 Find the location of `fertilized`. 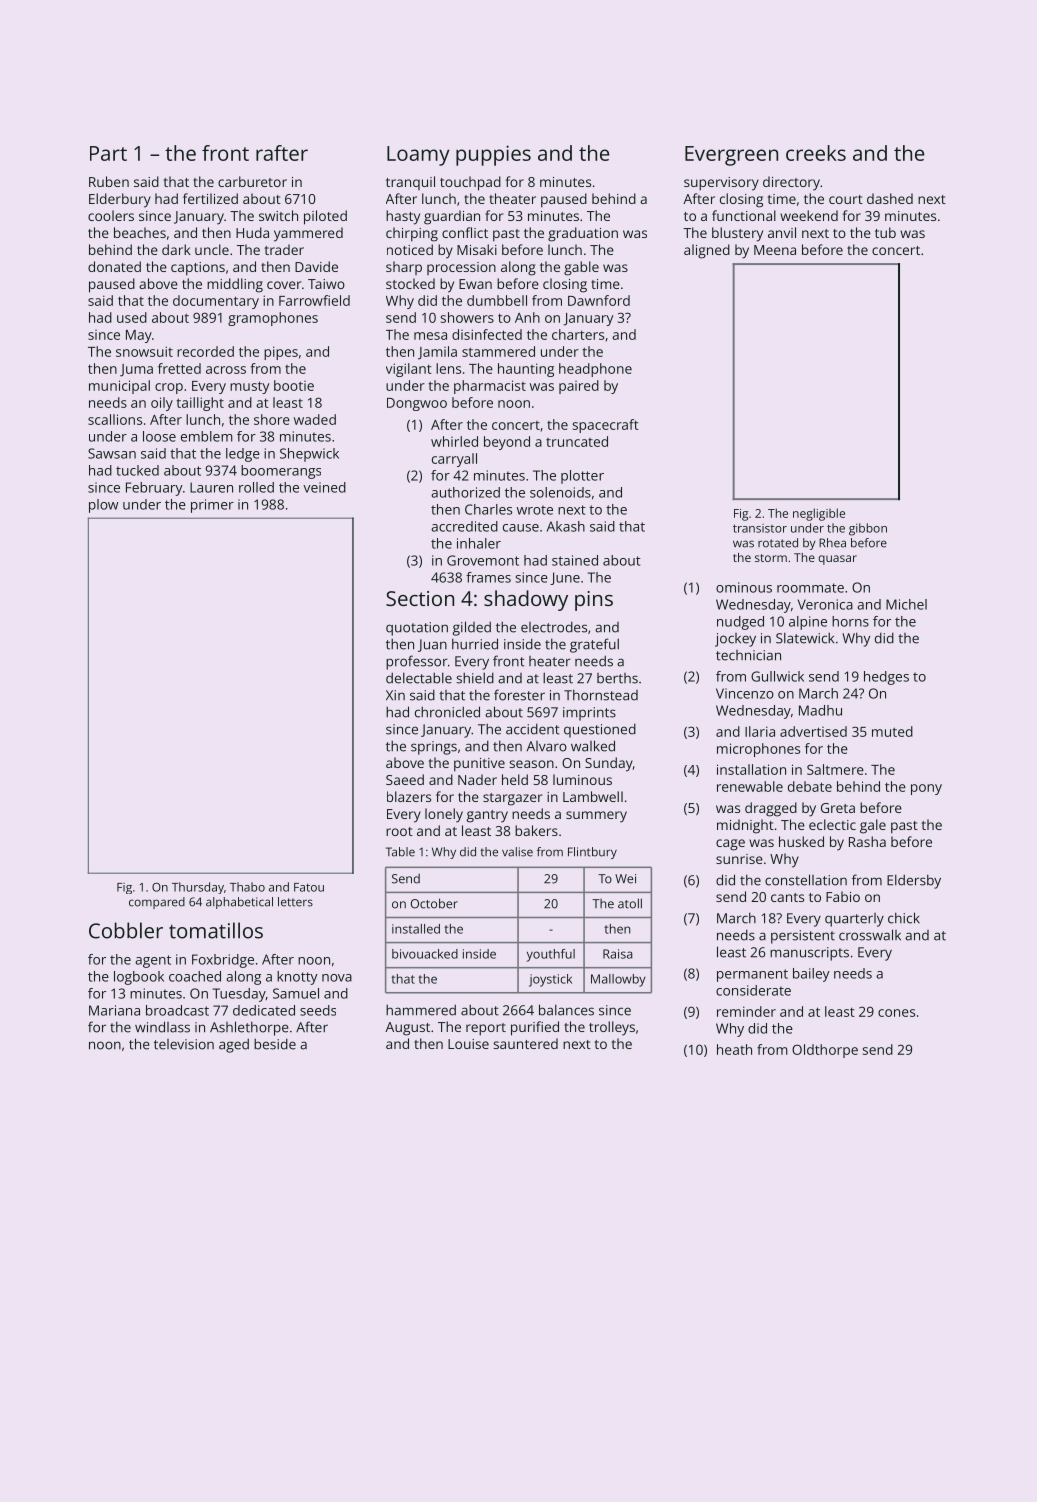

fertilized is located at coordinates (210, 198).
